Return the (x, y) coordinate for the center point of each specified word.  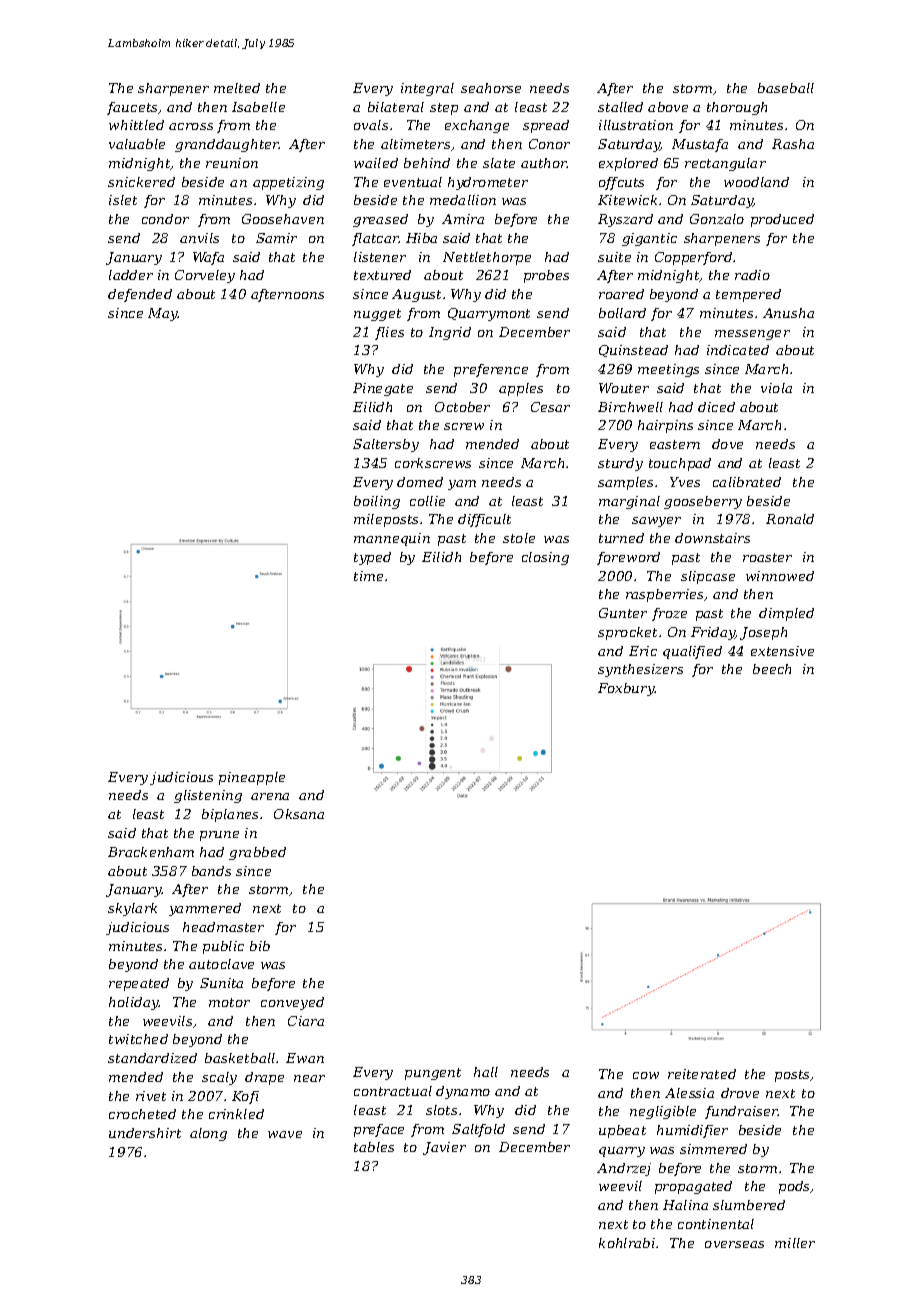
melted (237, 88)
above (668, 107)
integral (427, 89)
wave (285, 1134)
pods (795, 1187)
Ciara (306, 1021)
